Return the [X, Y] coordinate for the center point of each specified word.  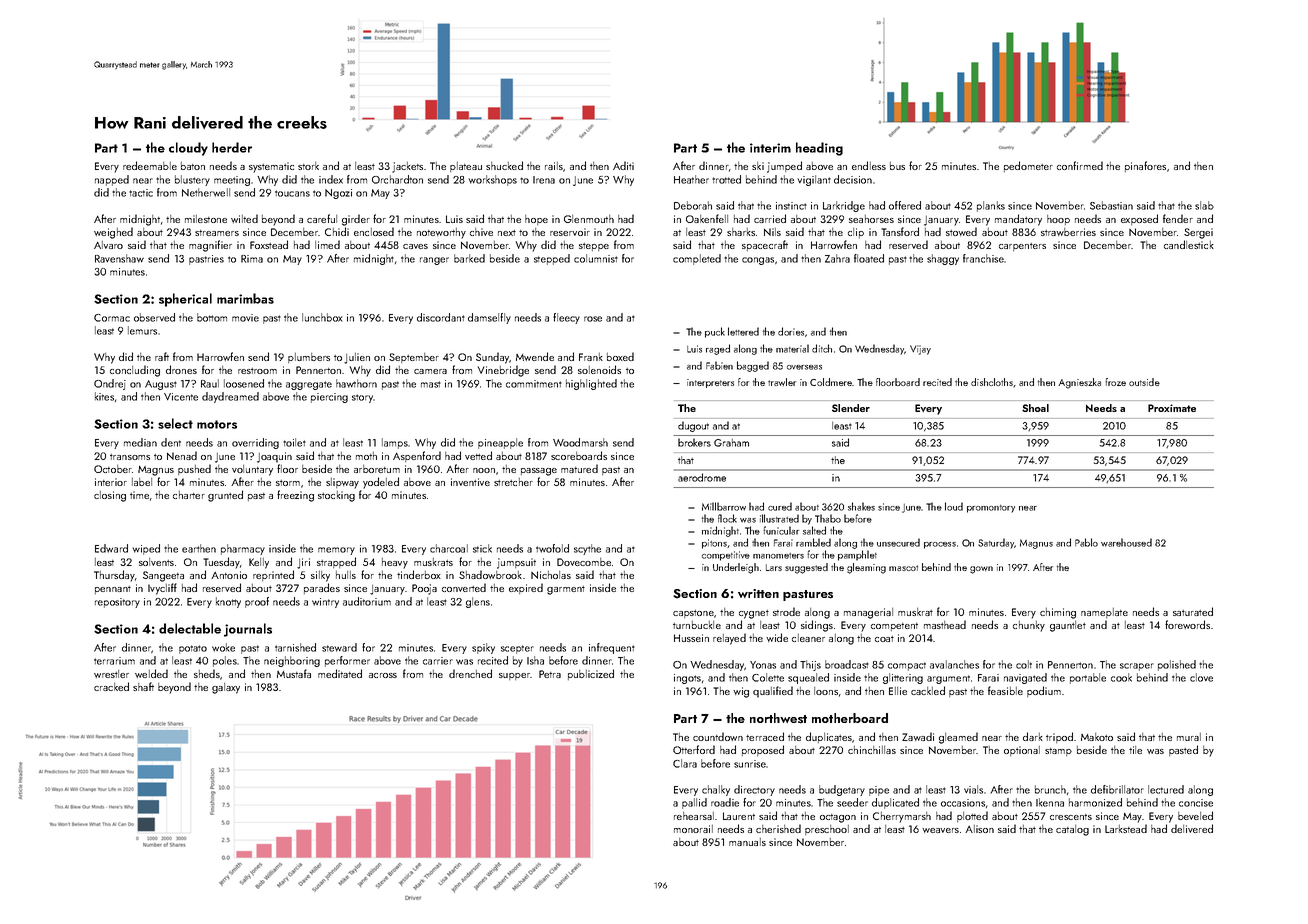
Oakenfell [707, 218]
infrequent [612, 648]
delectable [190, 628]
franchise [983, 258]
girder [356, 220]
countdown [718, 736]
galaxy [226, 688]
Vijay [920, 350]
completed [697, 259]
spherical [185, 300]
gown [981, 570]
